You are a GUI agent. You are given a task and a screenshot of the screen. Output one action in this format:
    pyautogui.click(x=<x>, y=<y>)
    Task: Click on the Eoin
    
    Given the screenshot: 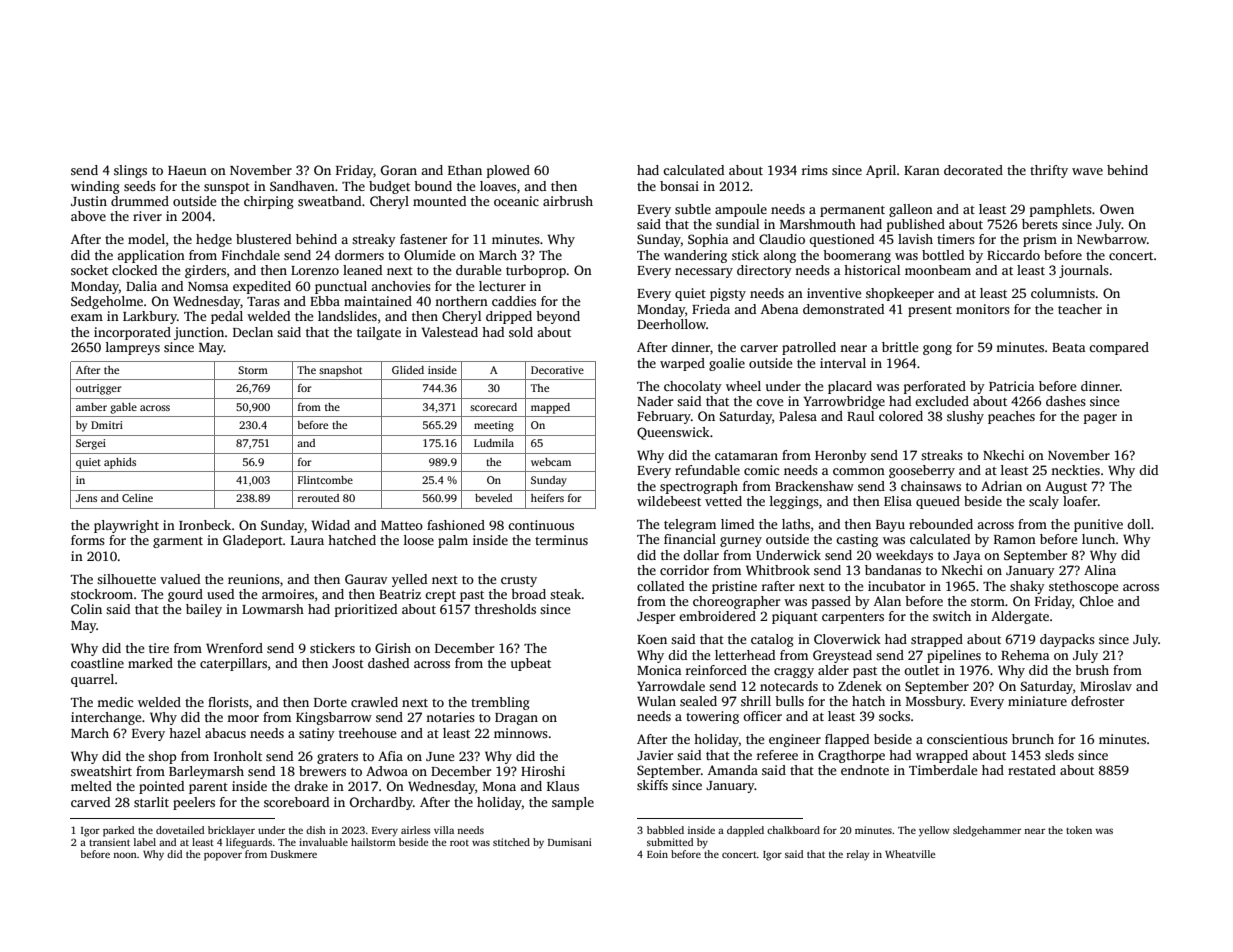 What is the action you would take?
    pyautogui.click(x=657, y=854)
